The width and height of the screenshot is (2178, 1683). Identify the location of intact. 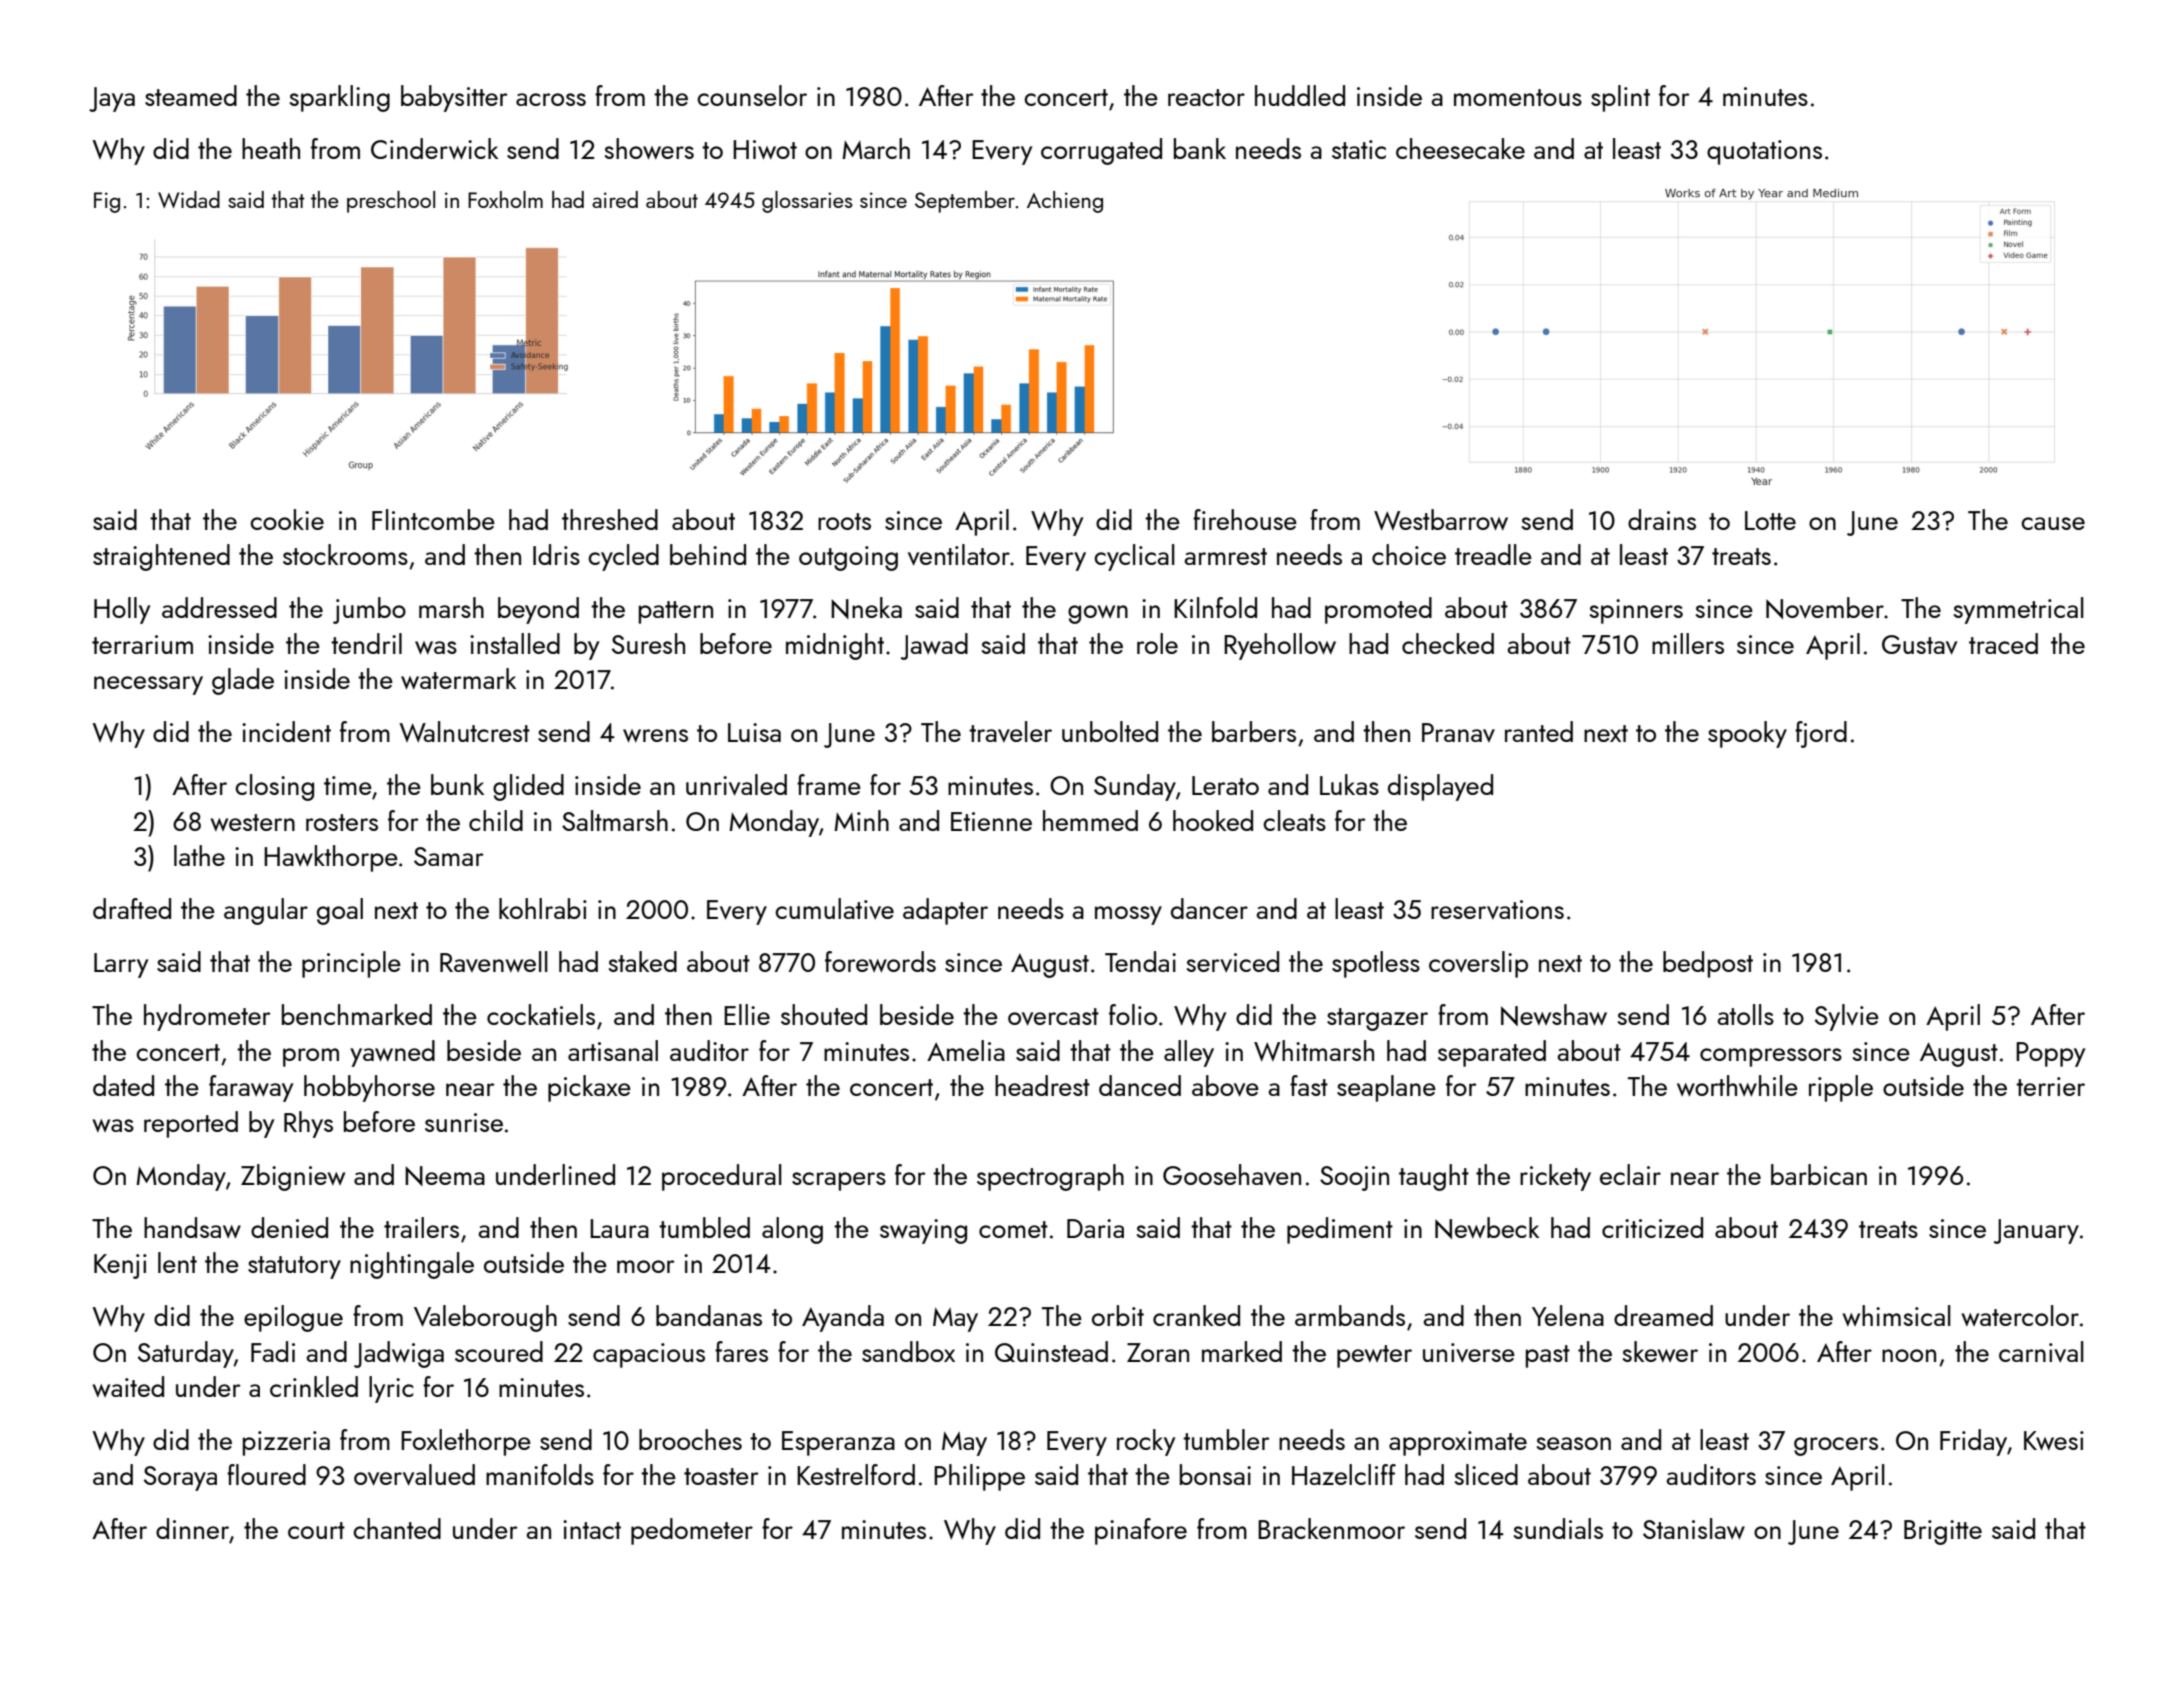
(592, 1529).
